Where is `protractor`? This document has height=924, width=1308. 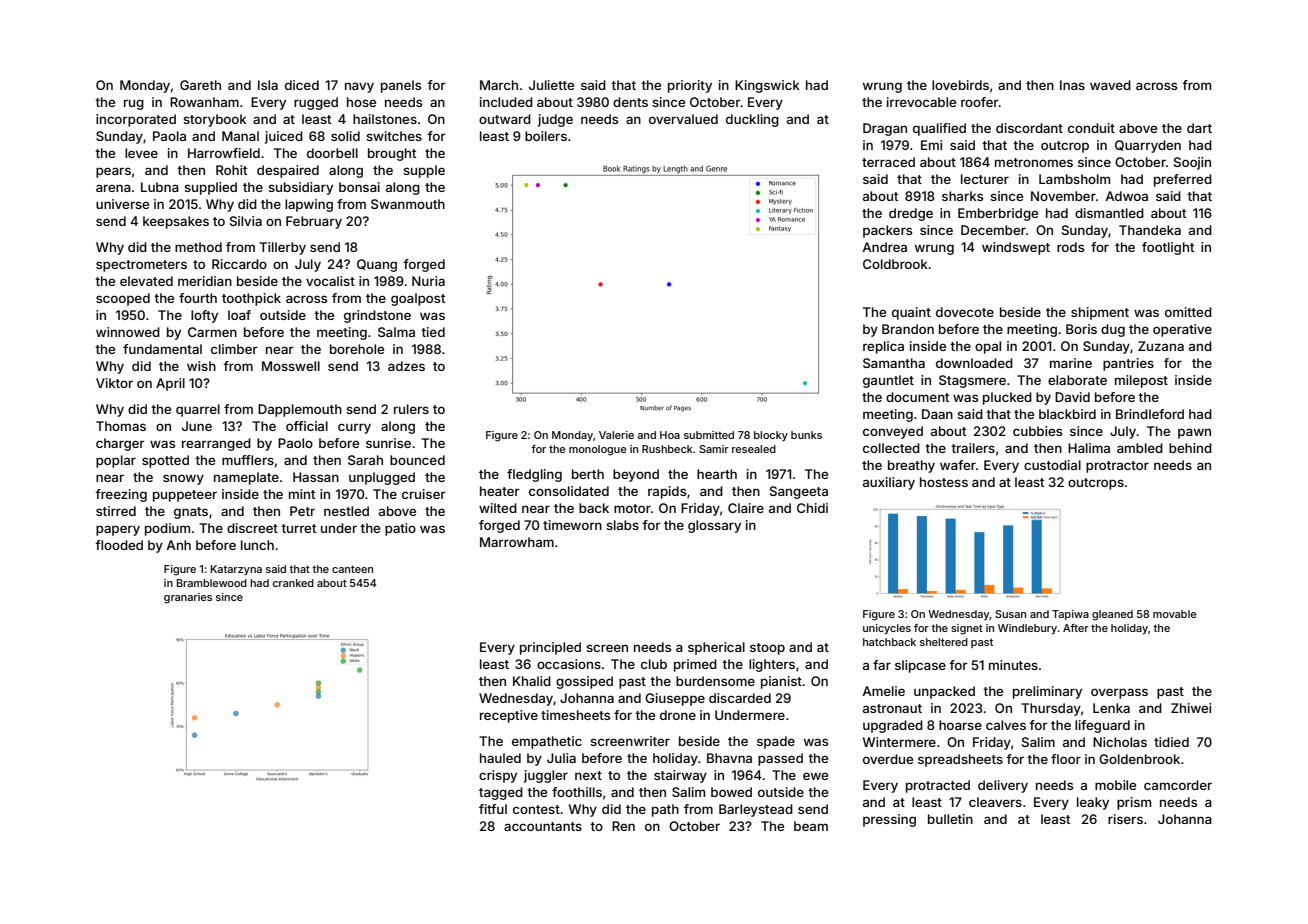
protractor is located at coordinates (1117, 467).
